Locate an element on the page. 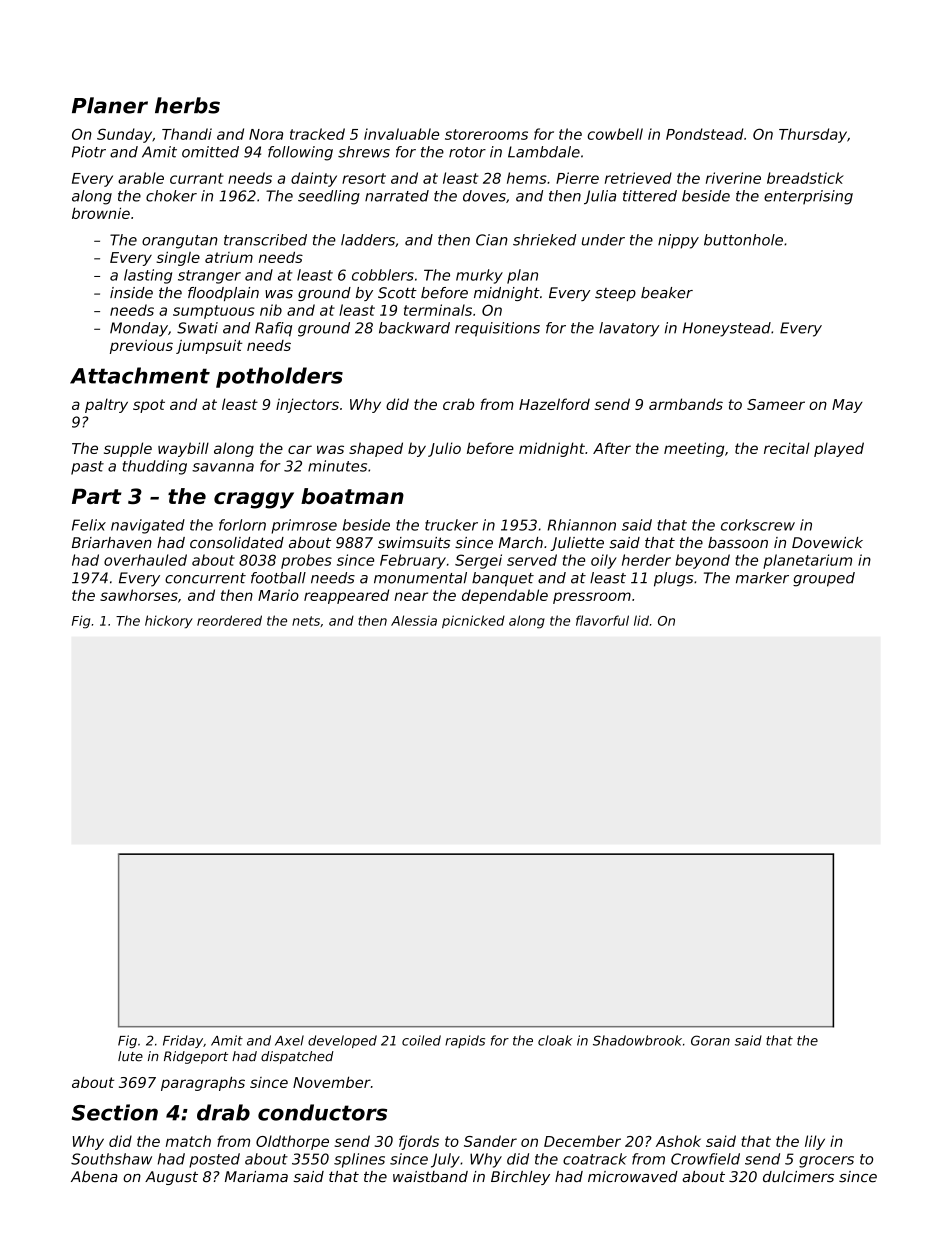 The width and height of the image is (952, 1233). corkscrew is located at coordinates (758, 525).
